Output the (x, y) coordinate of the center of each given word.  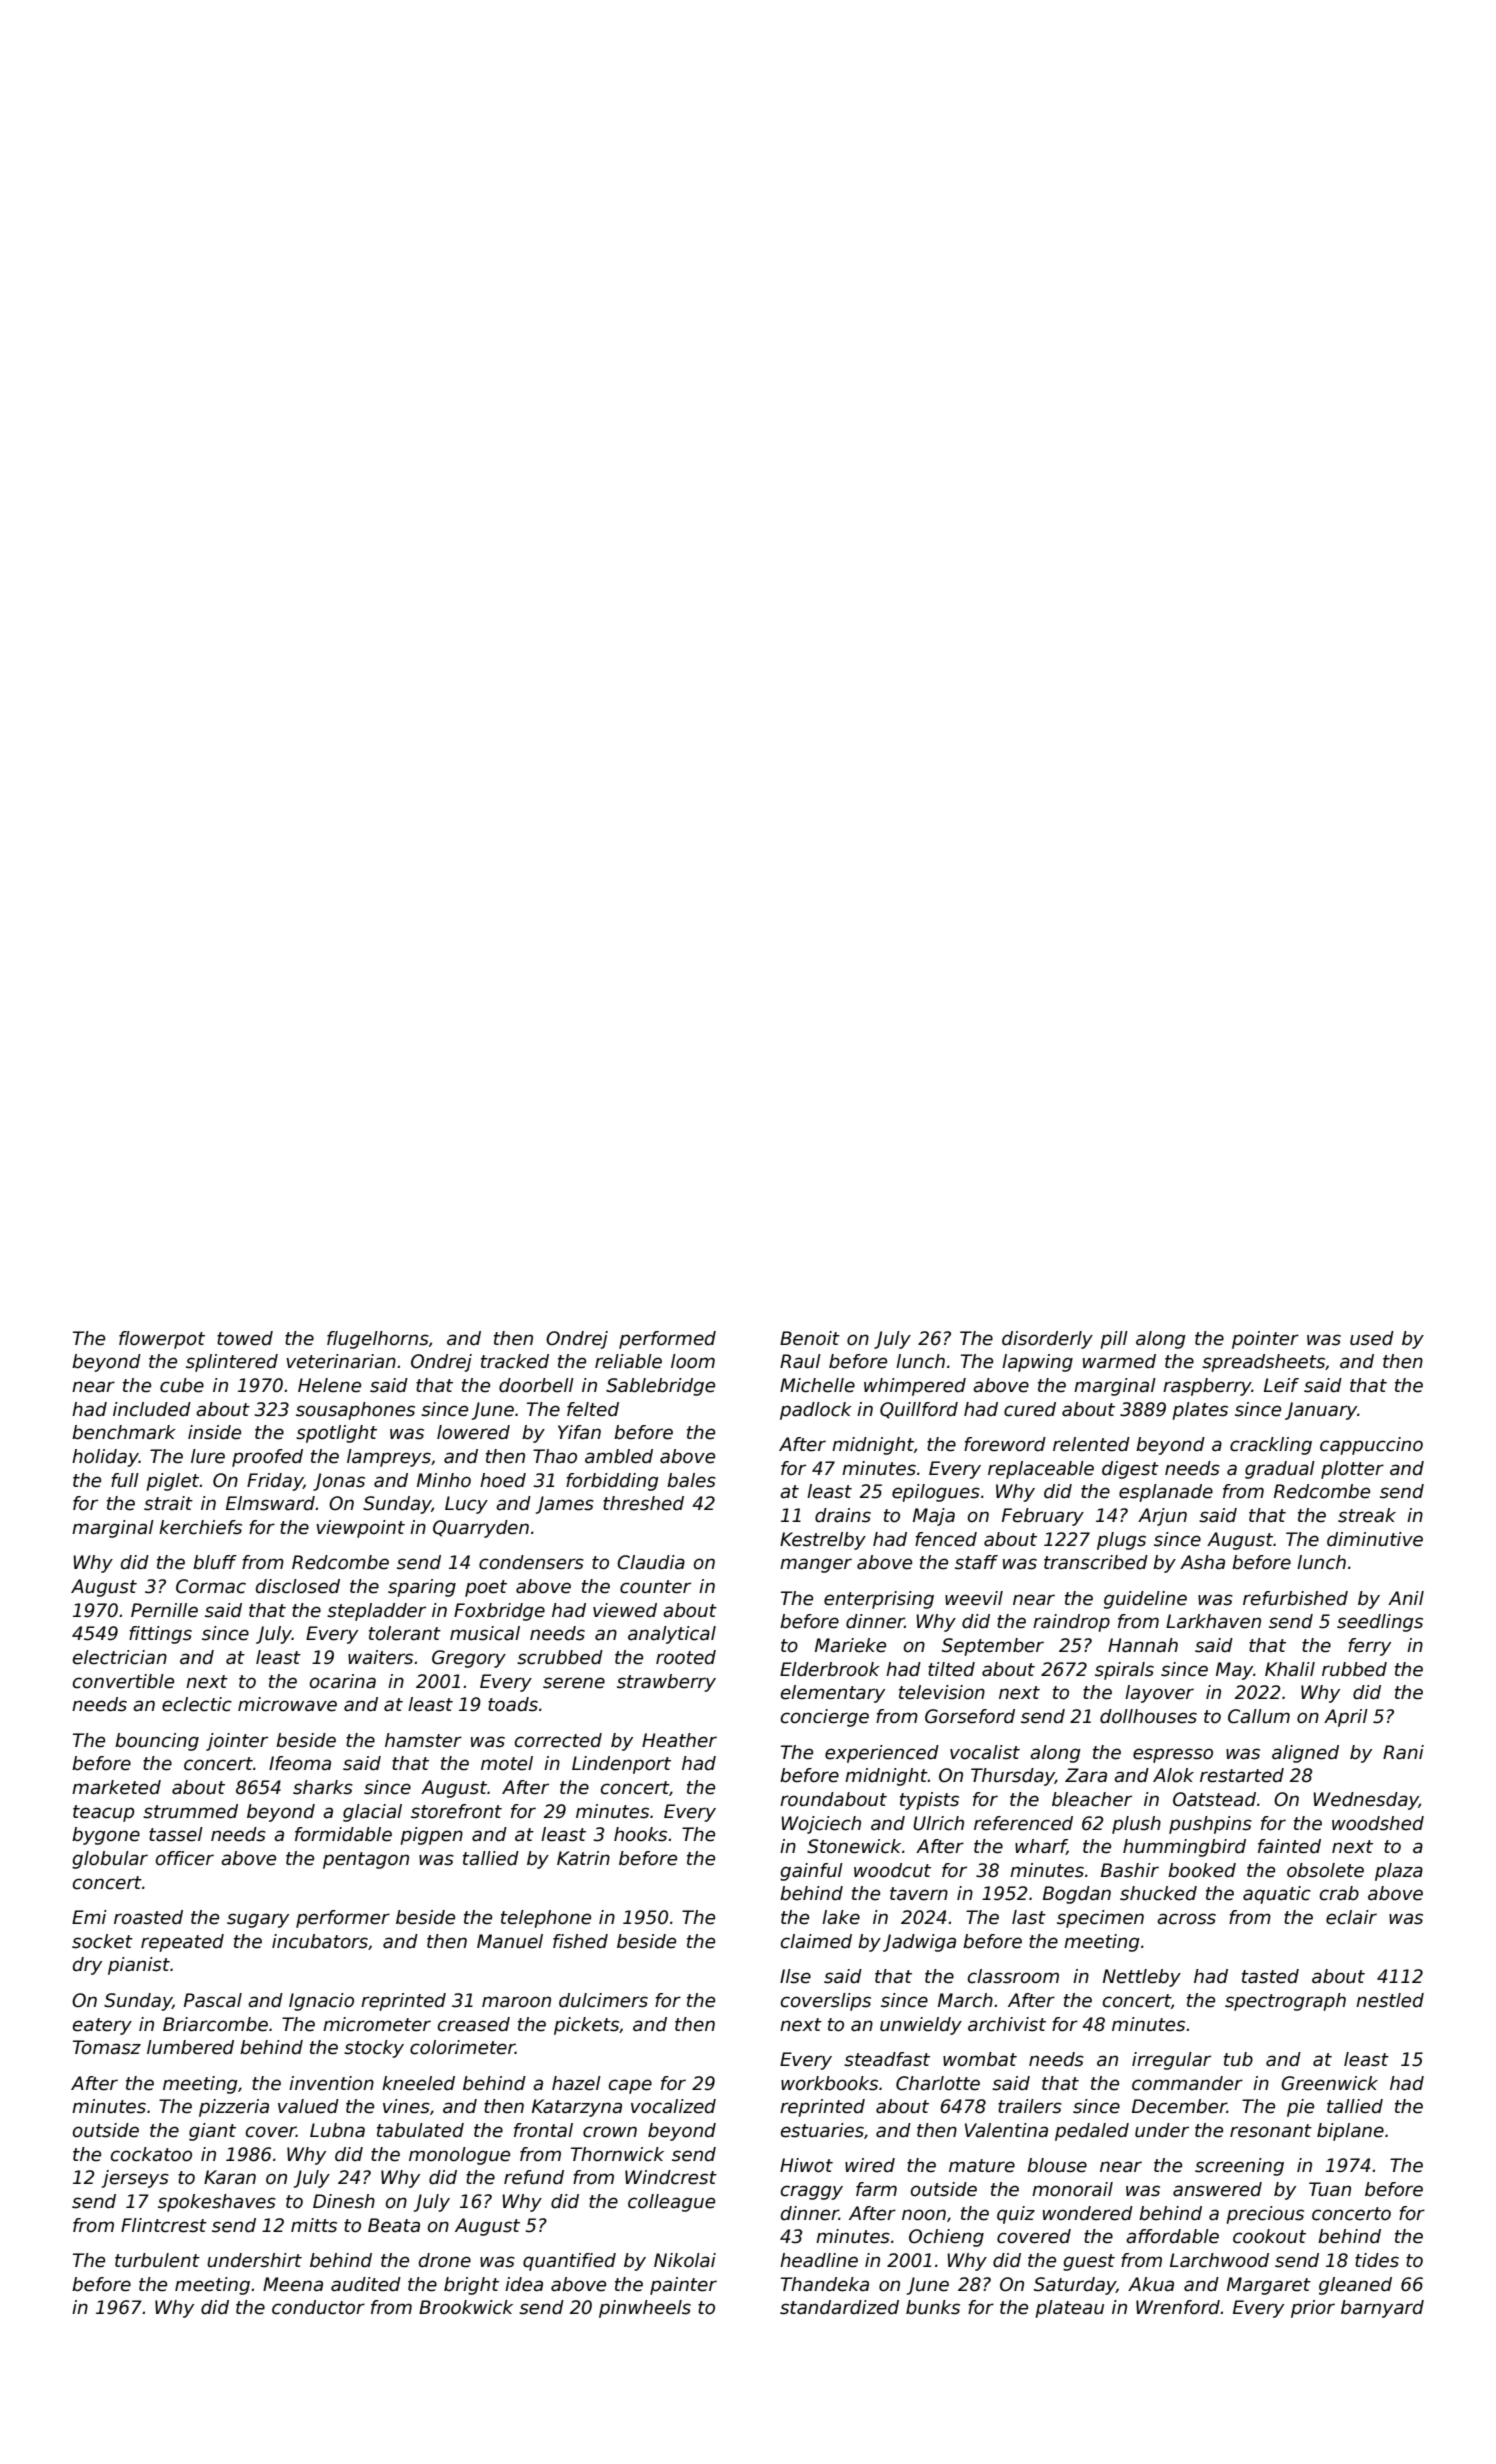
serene (574, 1683)
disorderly (1047, 1340)
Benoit (810, 1338)
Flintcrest (164, 2225)
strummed (190, 1811)
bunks (933, 2307)
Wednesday (1366, 1801)
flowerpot (162, 1340)
